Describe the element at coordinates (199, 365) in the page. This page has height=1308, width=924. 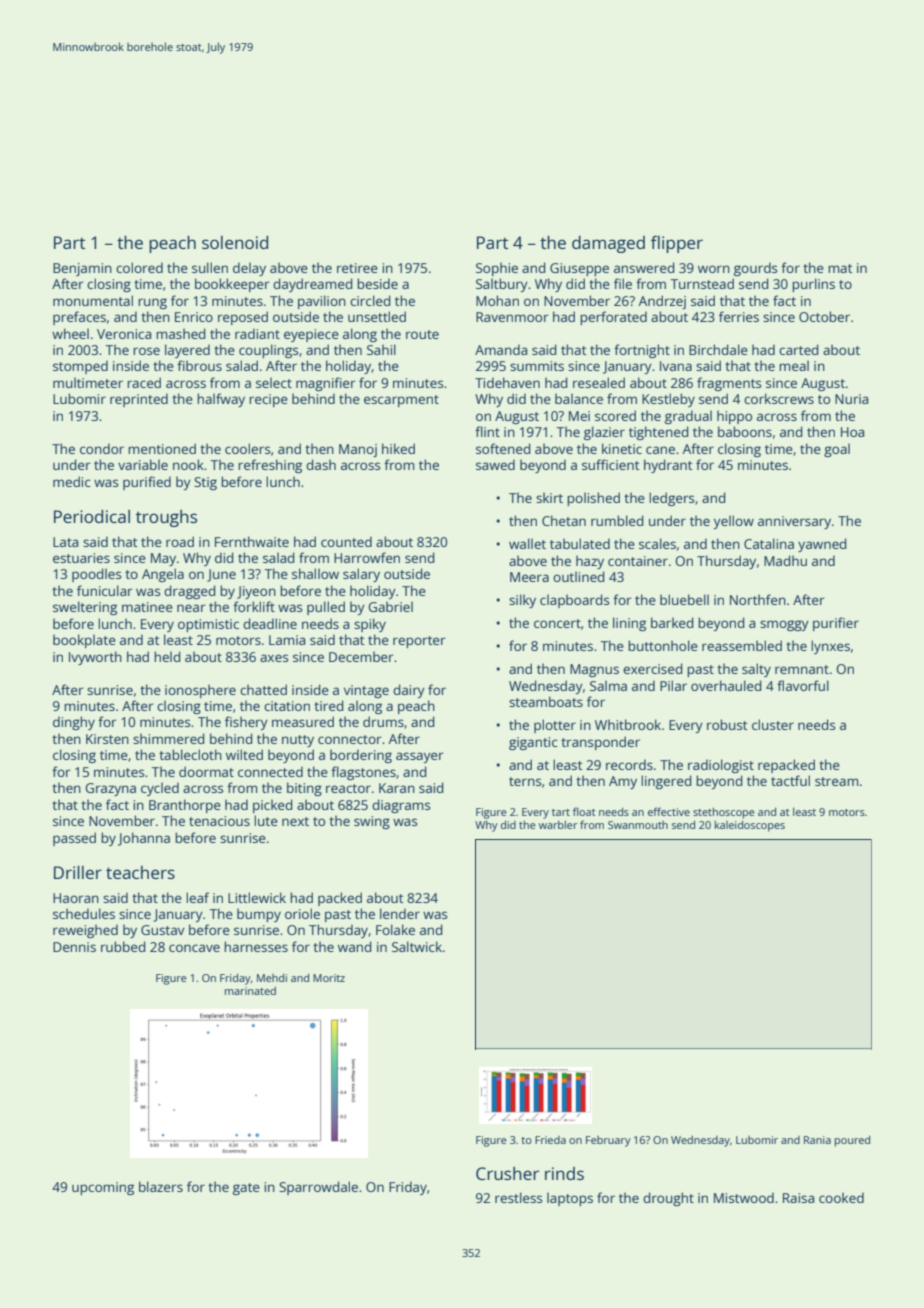
I see `fibrous` at that location.
